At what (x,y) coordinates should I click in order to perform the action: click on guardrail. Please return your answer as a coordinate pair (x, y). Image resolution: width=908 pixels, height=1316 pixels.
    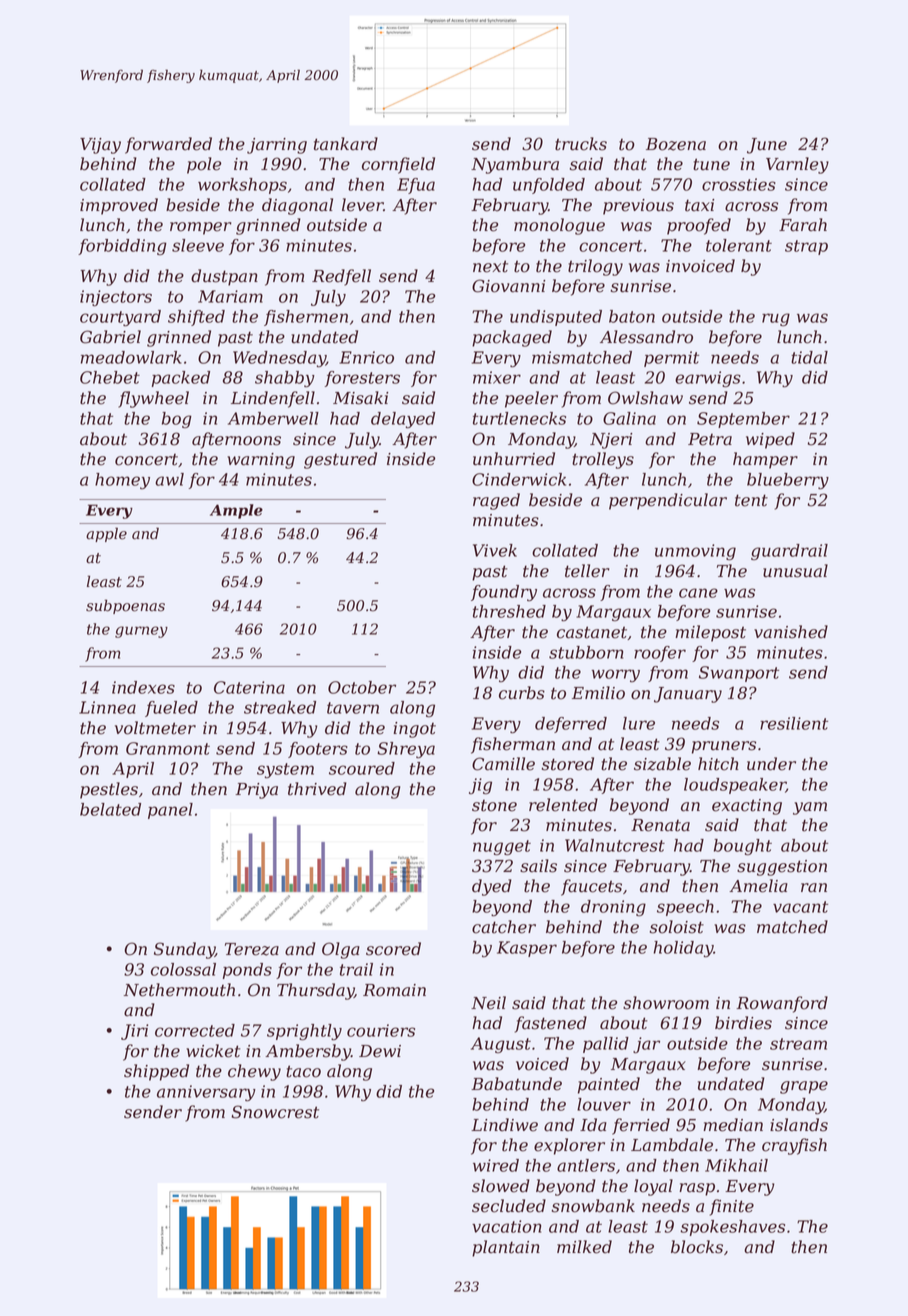
    Looking at the image, I should click on (789, 552).
